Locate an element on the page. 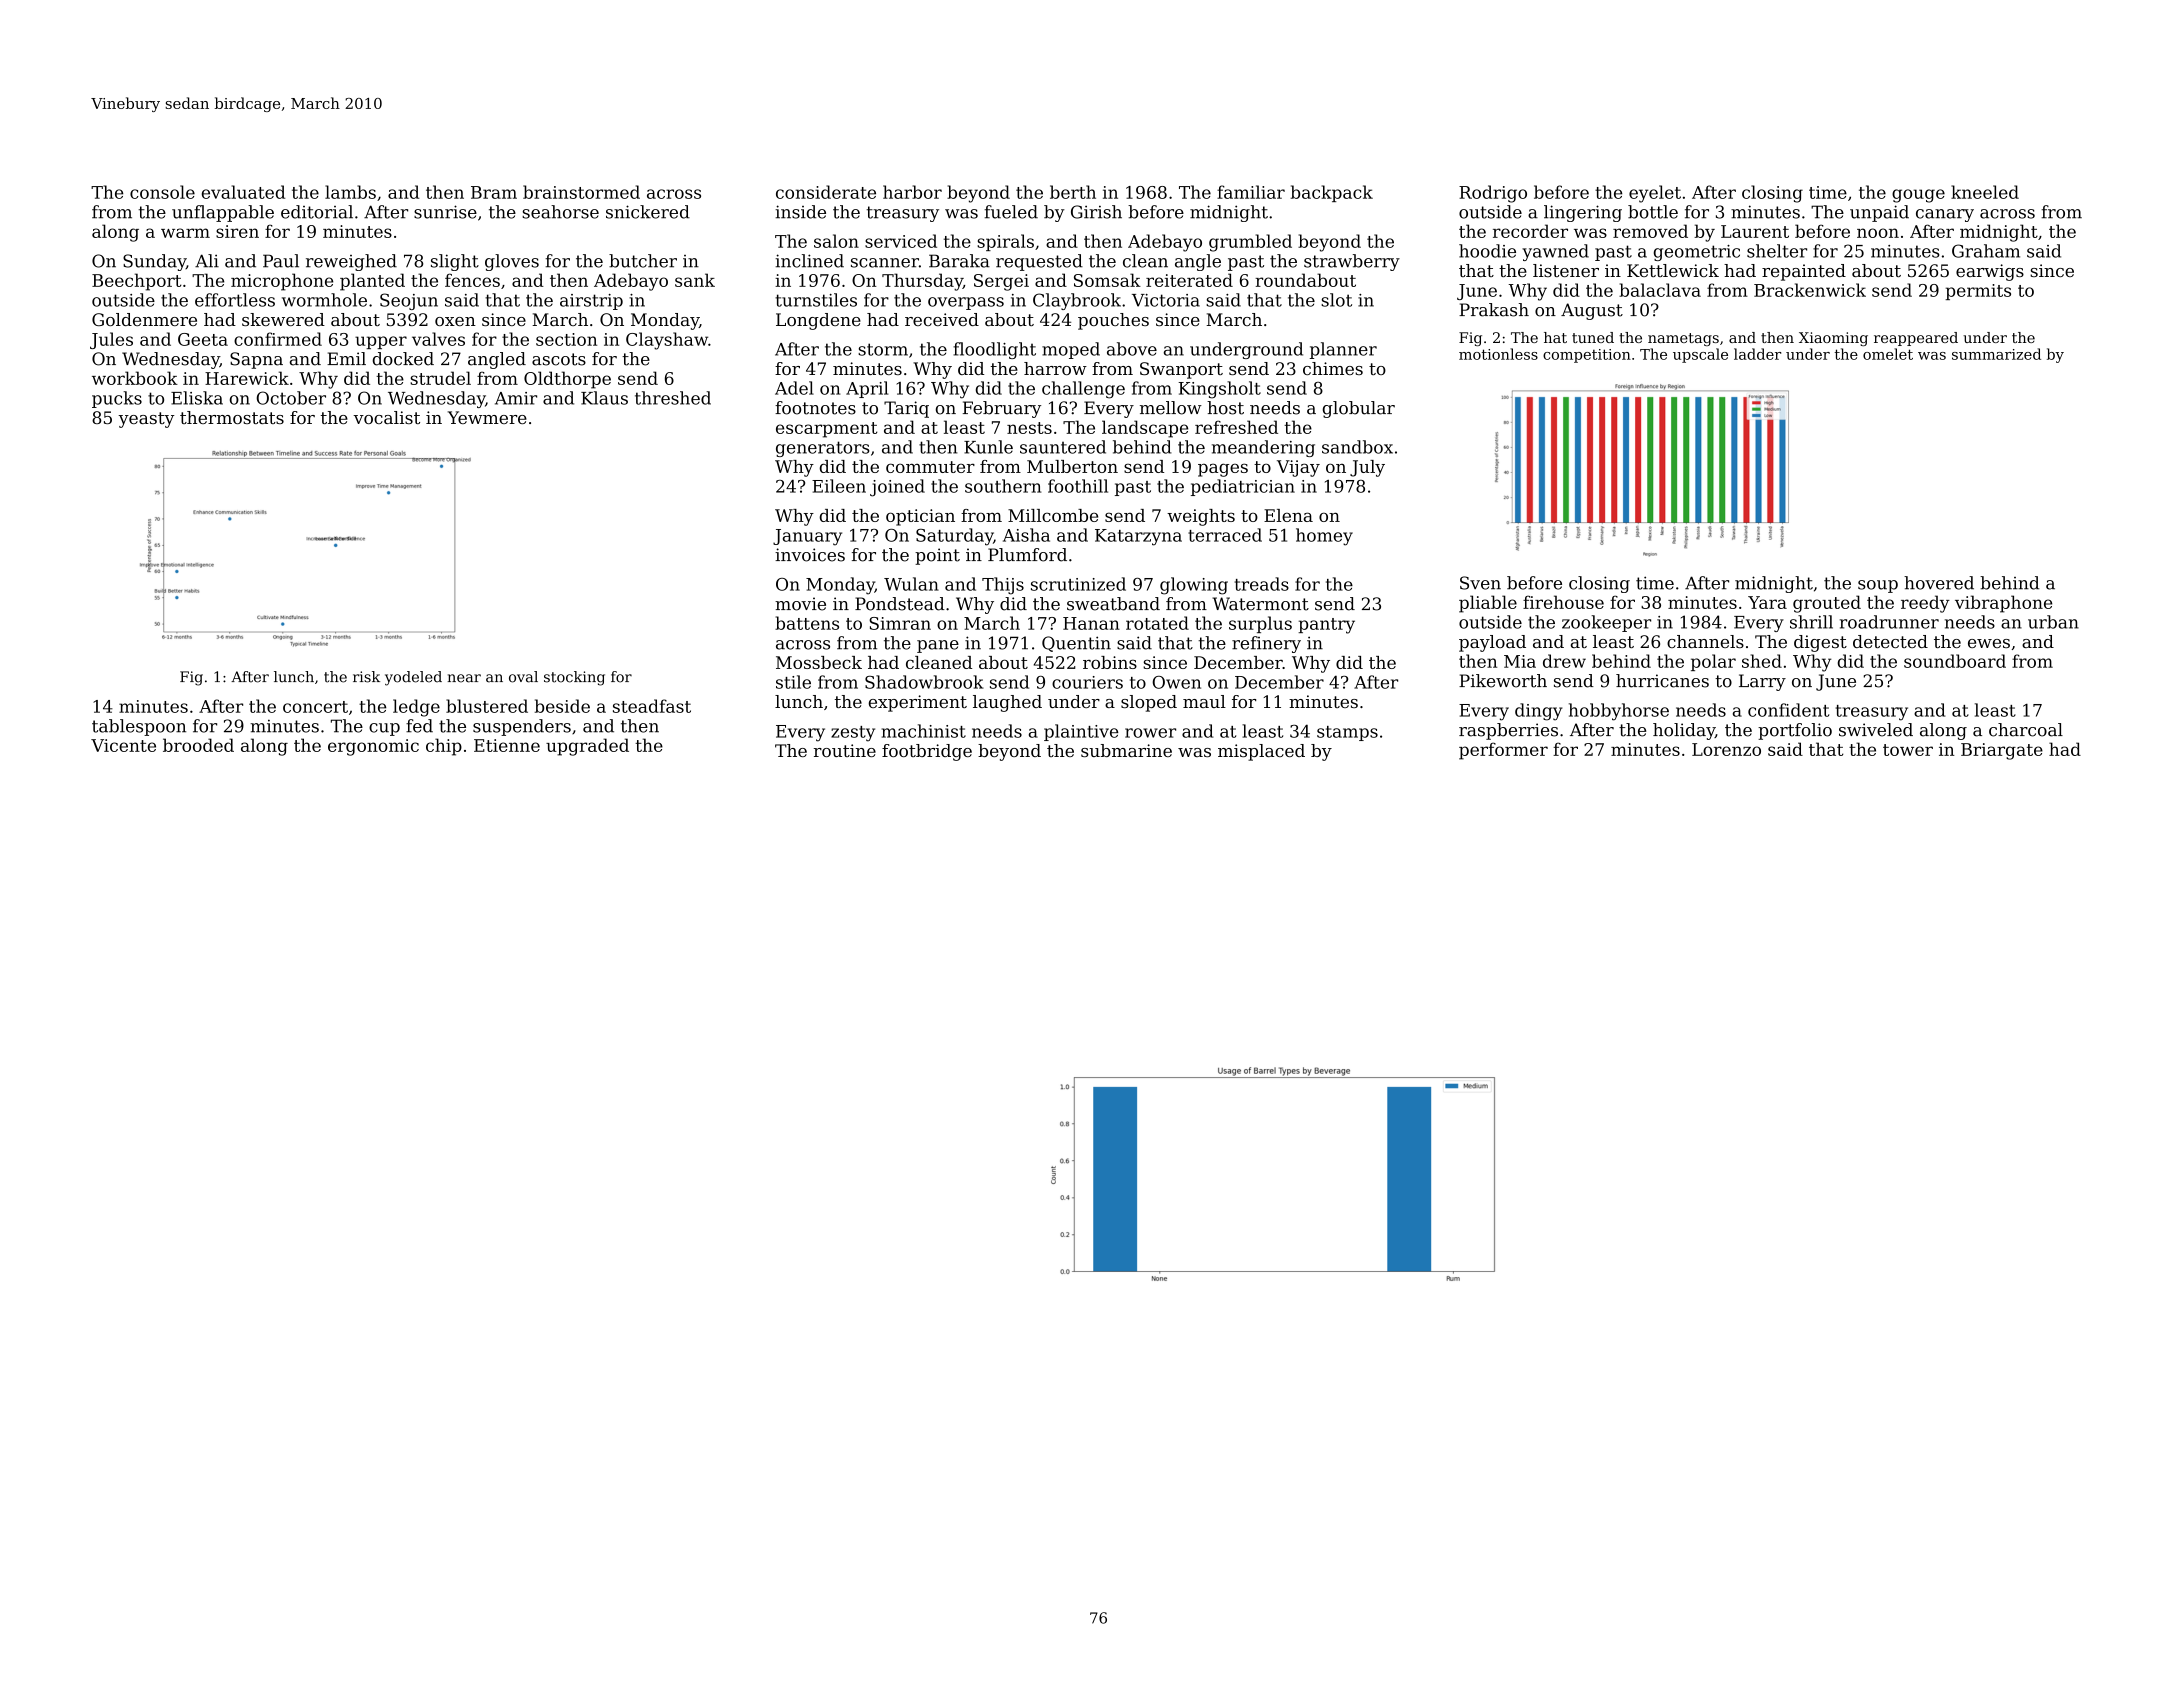 The image size is (2178, 1683). Bram is located at coordinates (494, 192).
